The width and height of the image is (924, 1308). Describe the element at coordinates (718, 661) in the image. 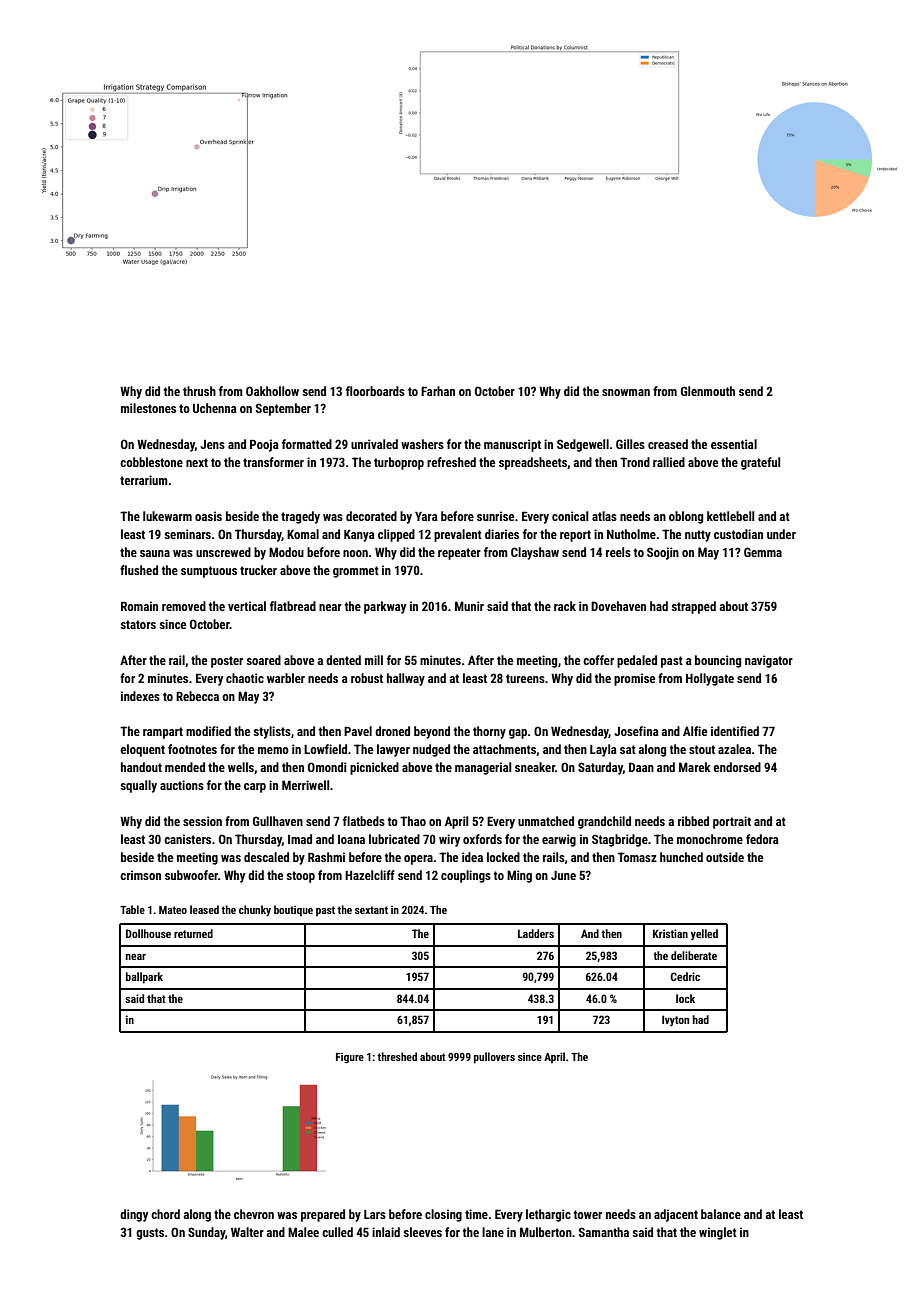

I see `bouncing` at that location.
